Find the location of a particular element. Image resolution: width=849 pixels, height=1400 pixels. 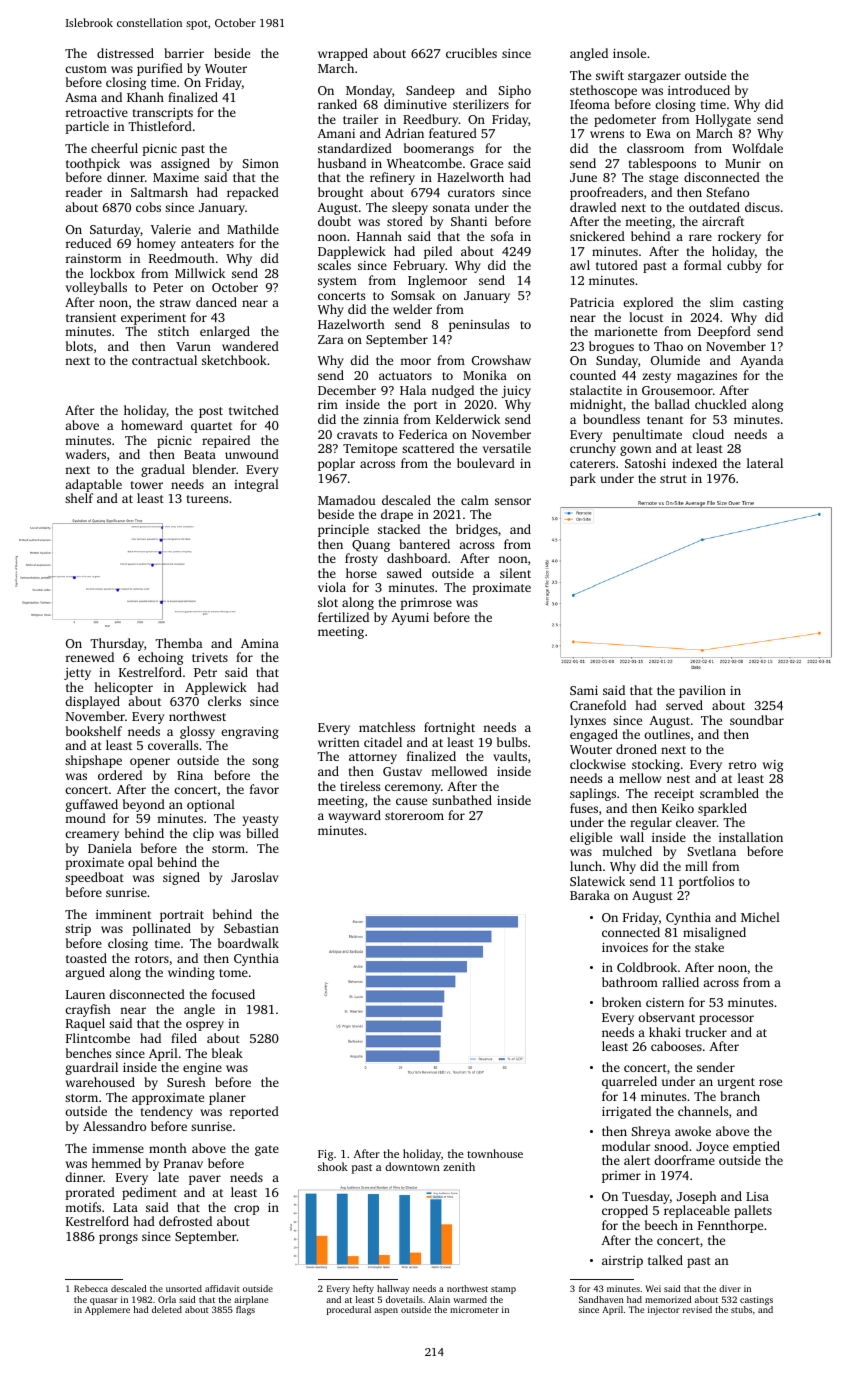

refinery is located at coordinates (392, 178).
